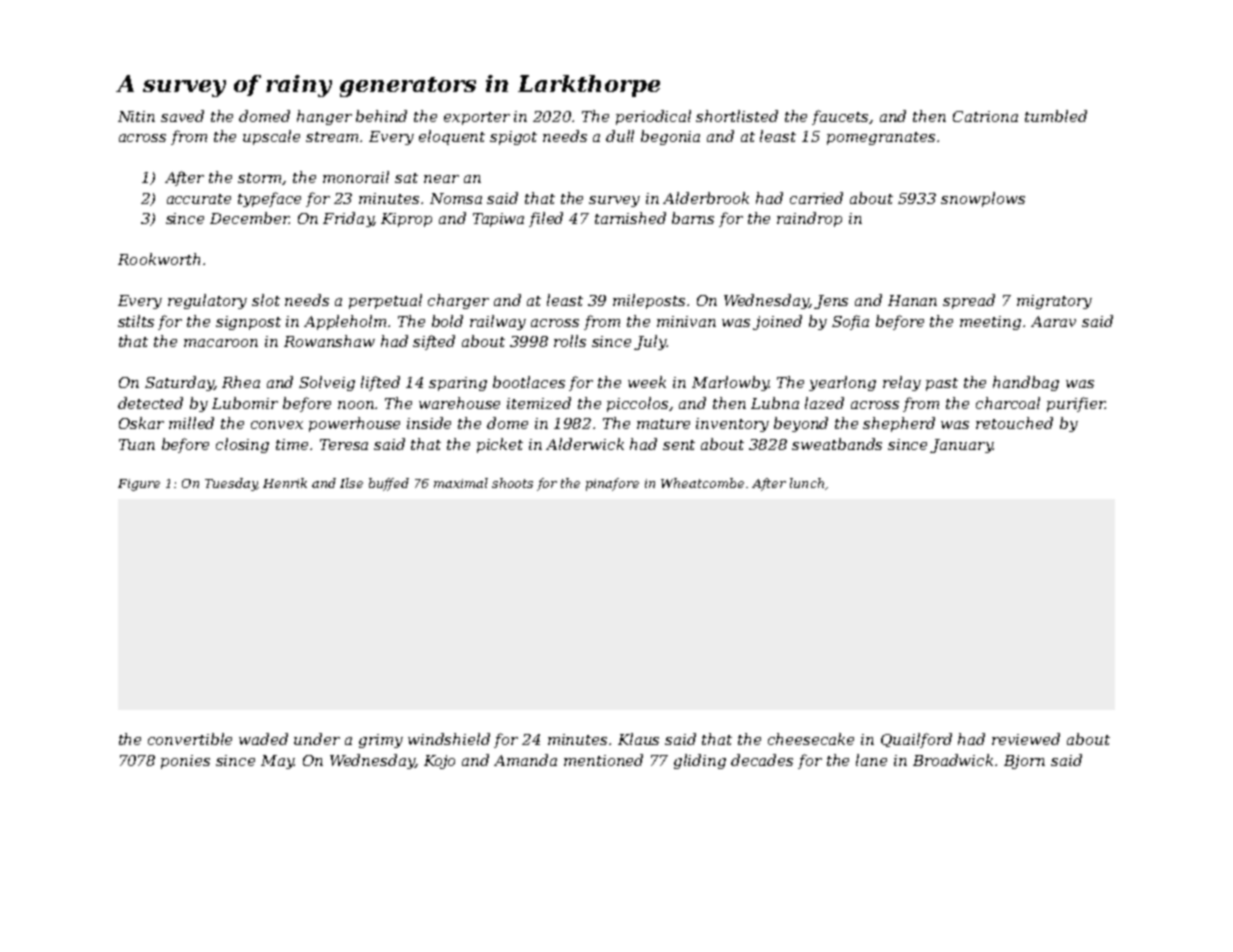 The image size is (1233, 952). I want to click on shoots, so click(512, 483).
